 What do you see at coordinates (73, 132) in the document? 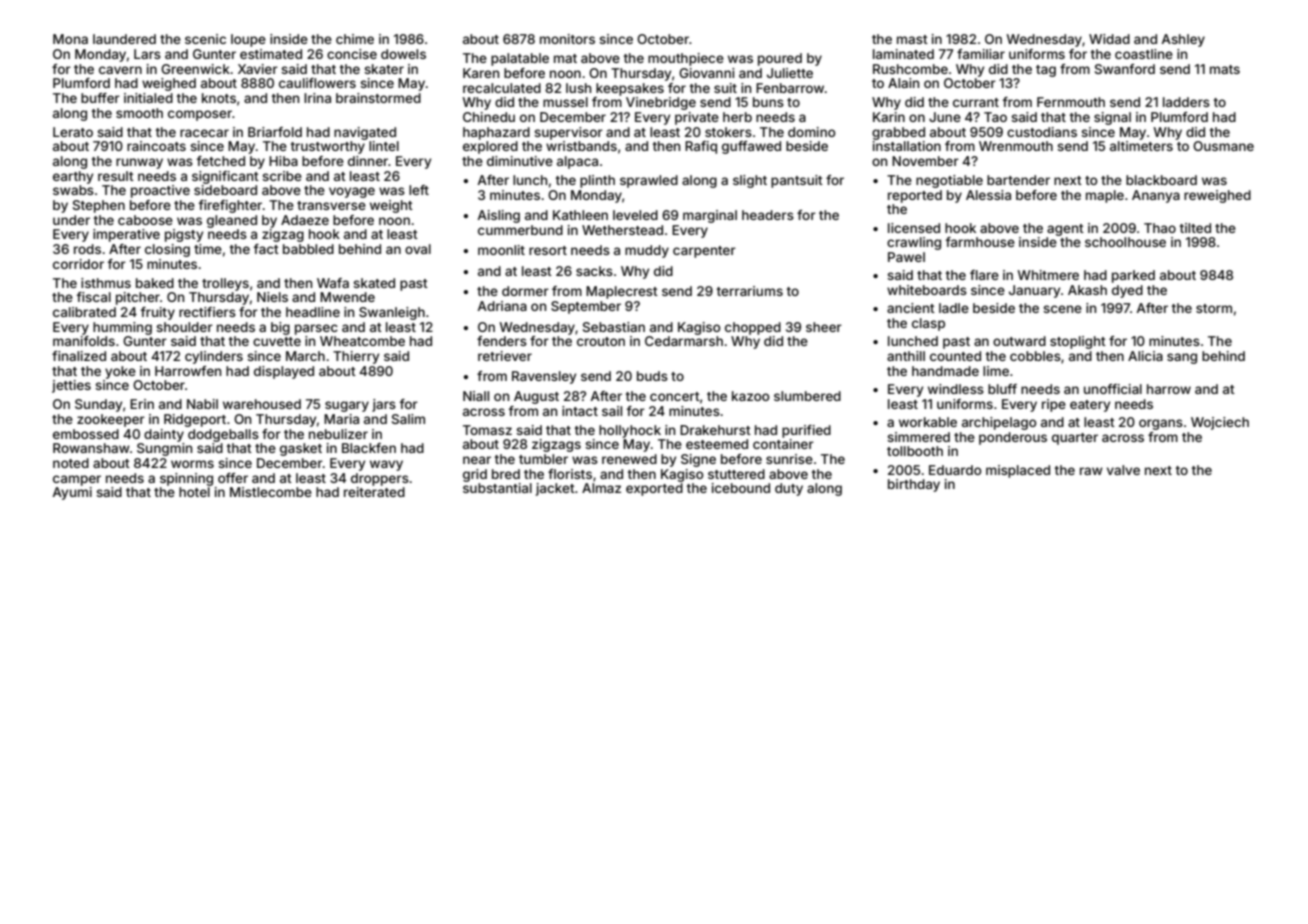
I see `Lerato` at bounding box center [73, 132].
